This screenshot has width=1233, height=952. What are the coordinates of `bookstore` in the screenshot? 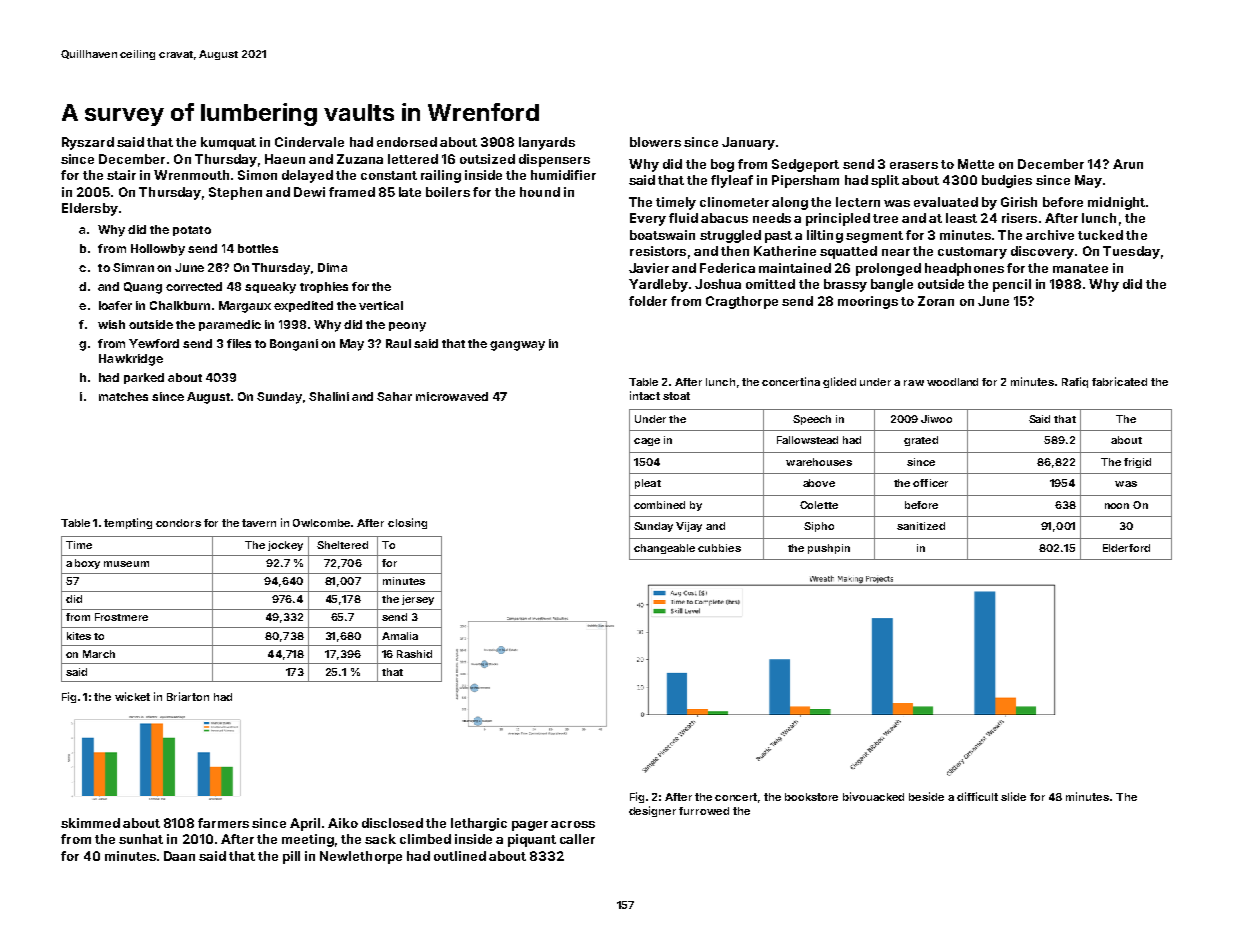 It's located at (811, 797).
